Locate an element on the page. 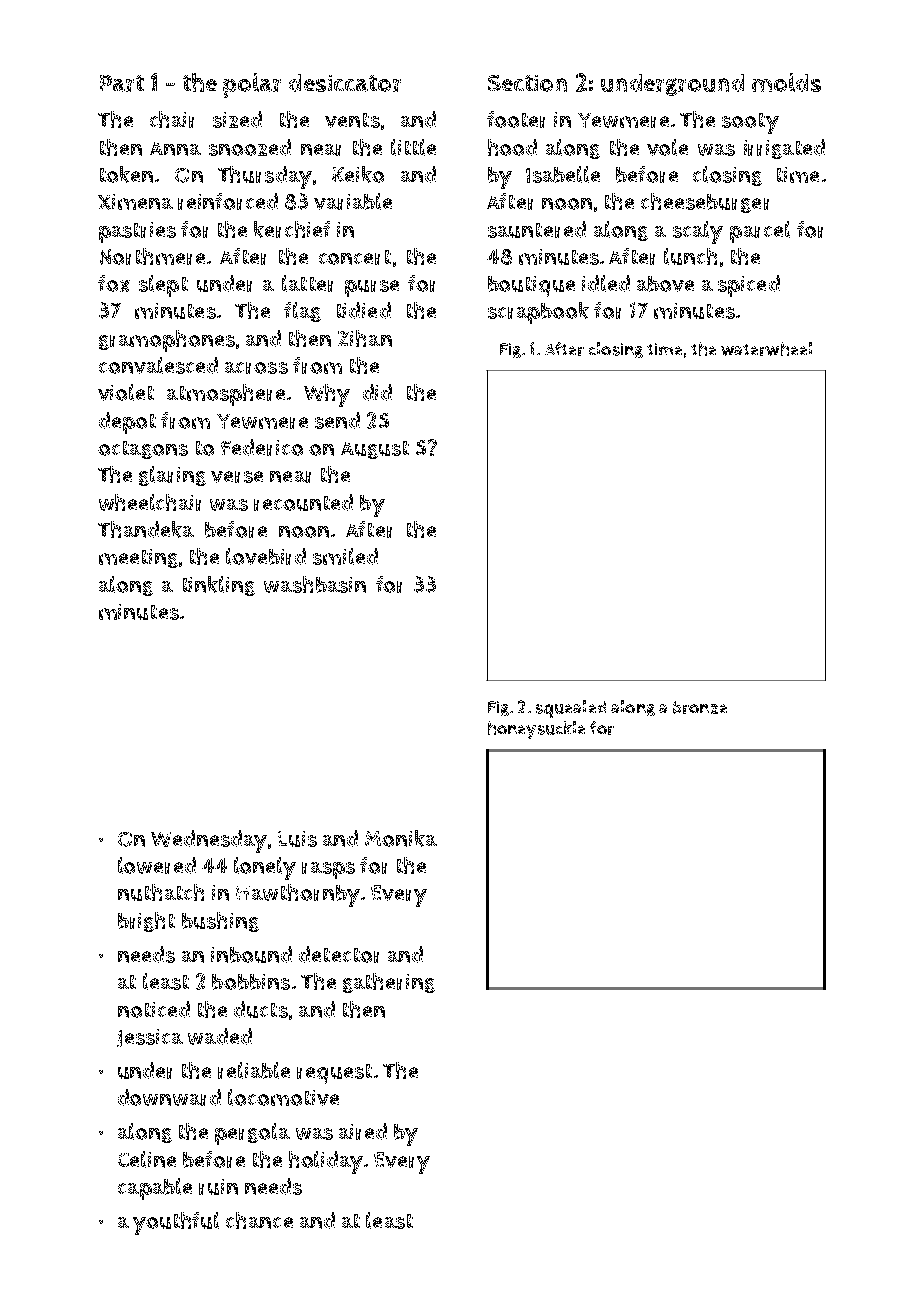 The width and height of the page is (924, 1311). fox is located at coordinates (114, 283).
